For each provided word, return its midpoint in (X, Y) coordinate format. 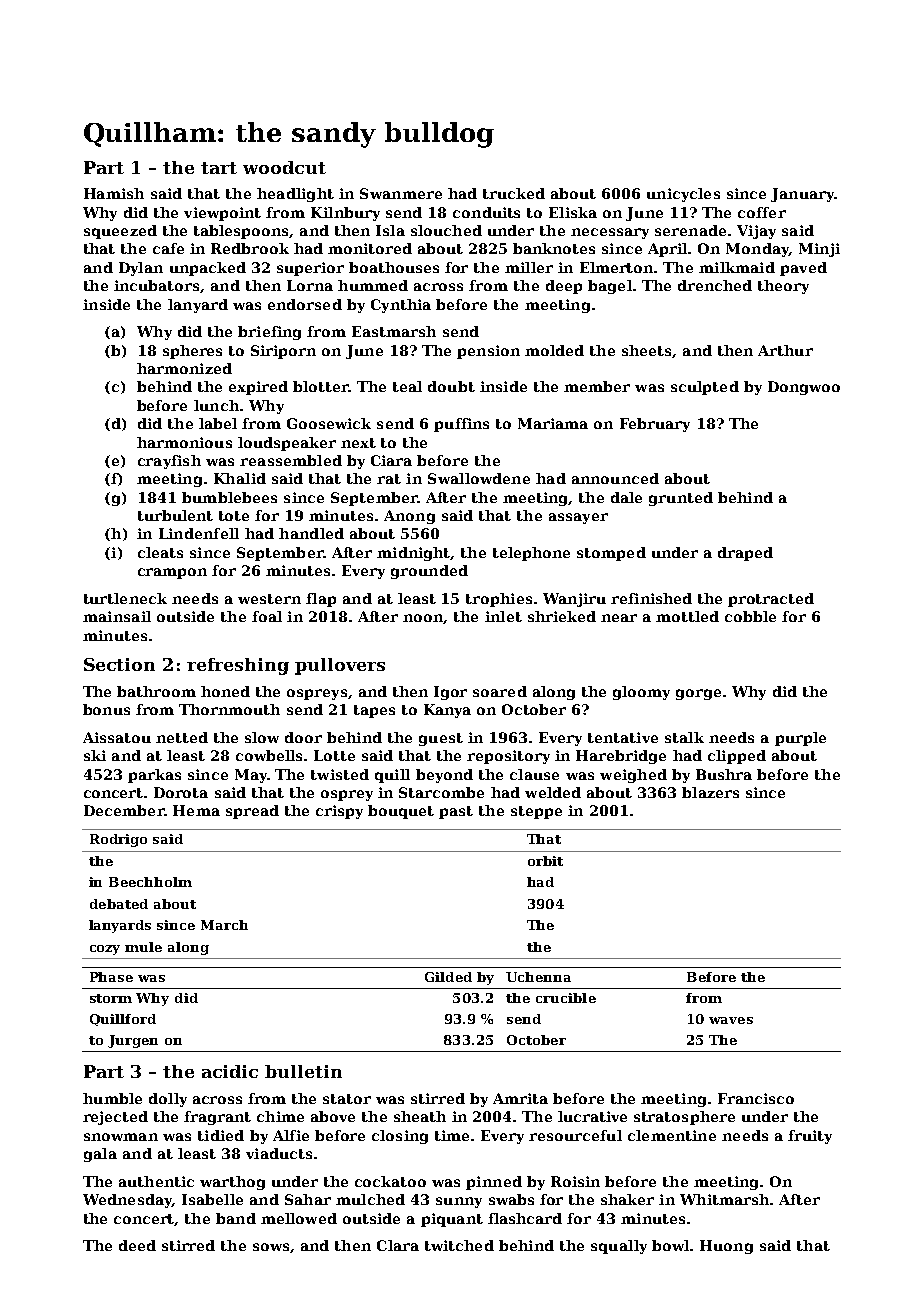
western (269, 599)
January (802, 195)
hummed (373, 285)
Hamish (114, 193)
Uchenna (538, 977)
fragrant (217, 1118)
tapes (374, 711)
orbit (545, 861)
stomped (611, 554)
